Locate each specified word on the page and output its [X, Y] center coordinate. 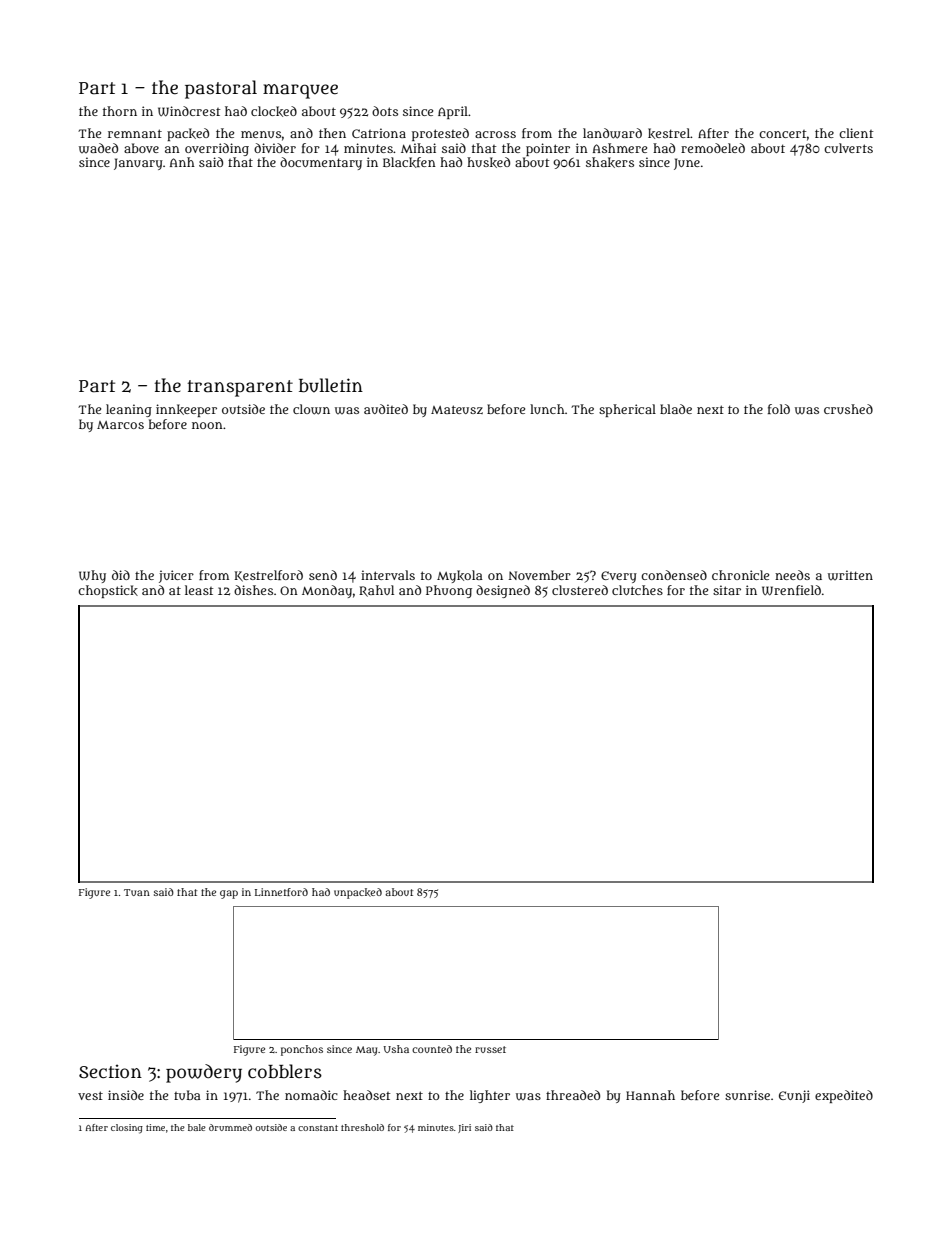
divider [275, 148]
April [453, 112]
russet [490, 1049]
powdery [204, 1073]
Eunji [794, 1096]
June [687, 164]
